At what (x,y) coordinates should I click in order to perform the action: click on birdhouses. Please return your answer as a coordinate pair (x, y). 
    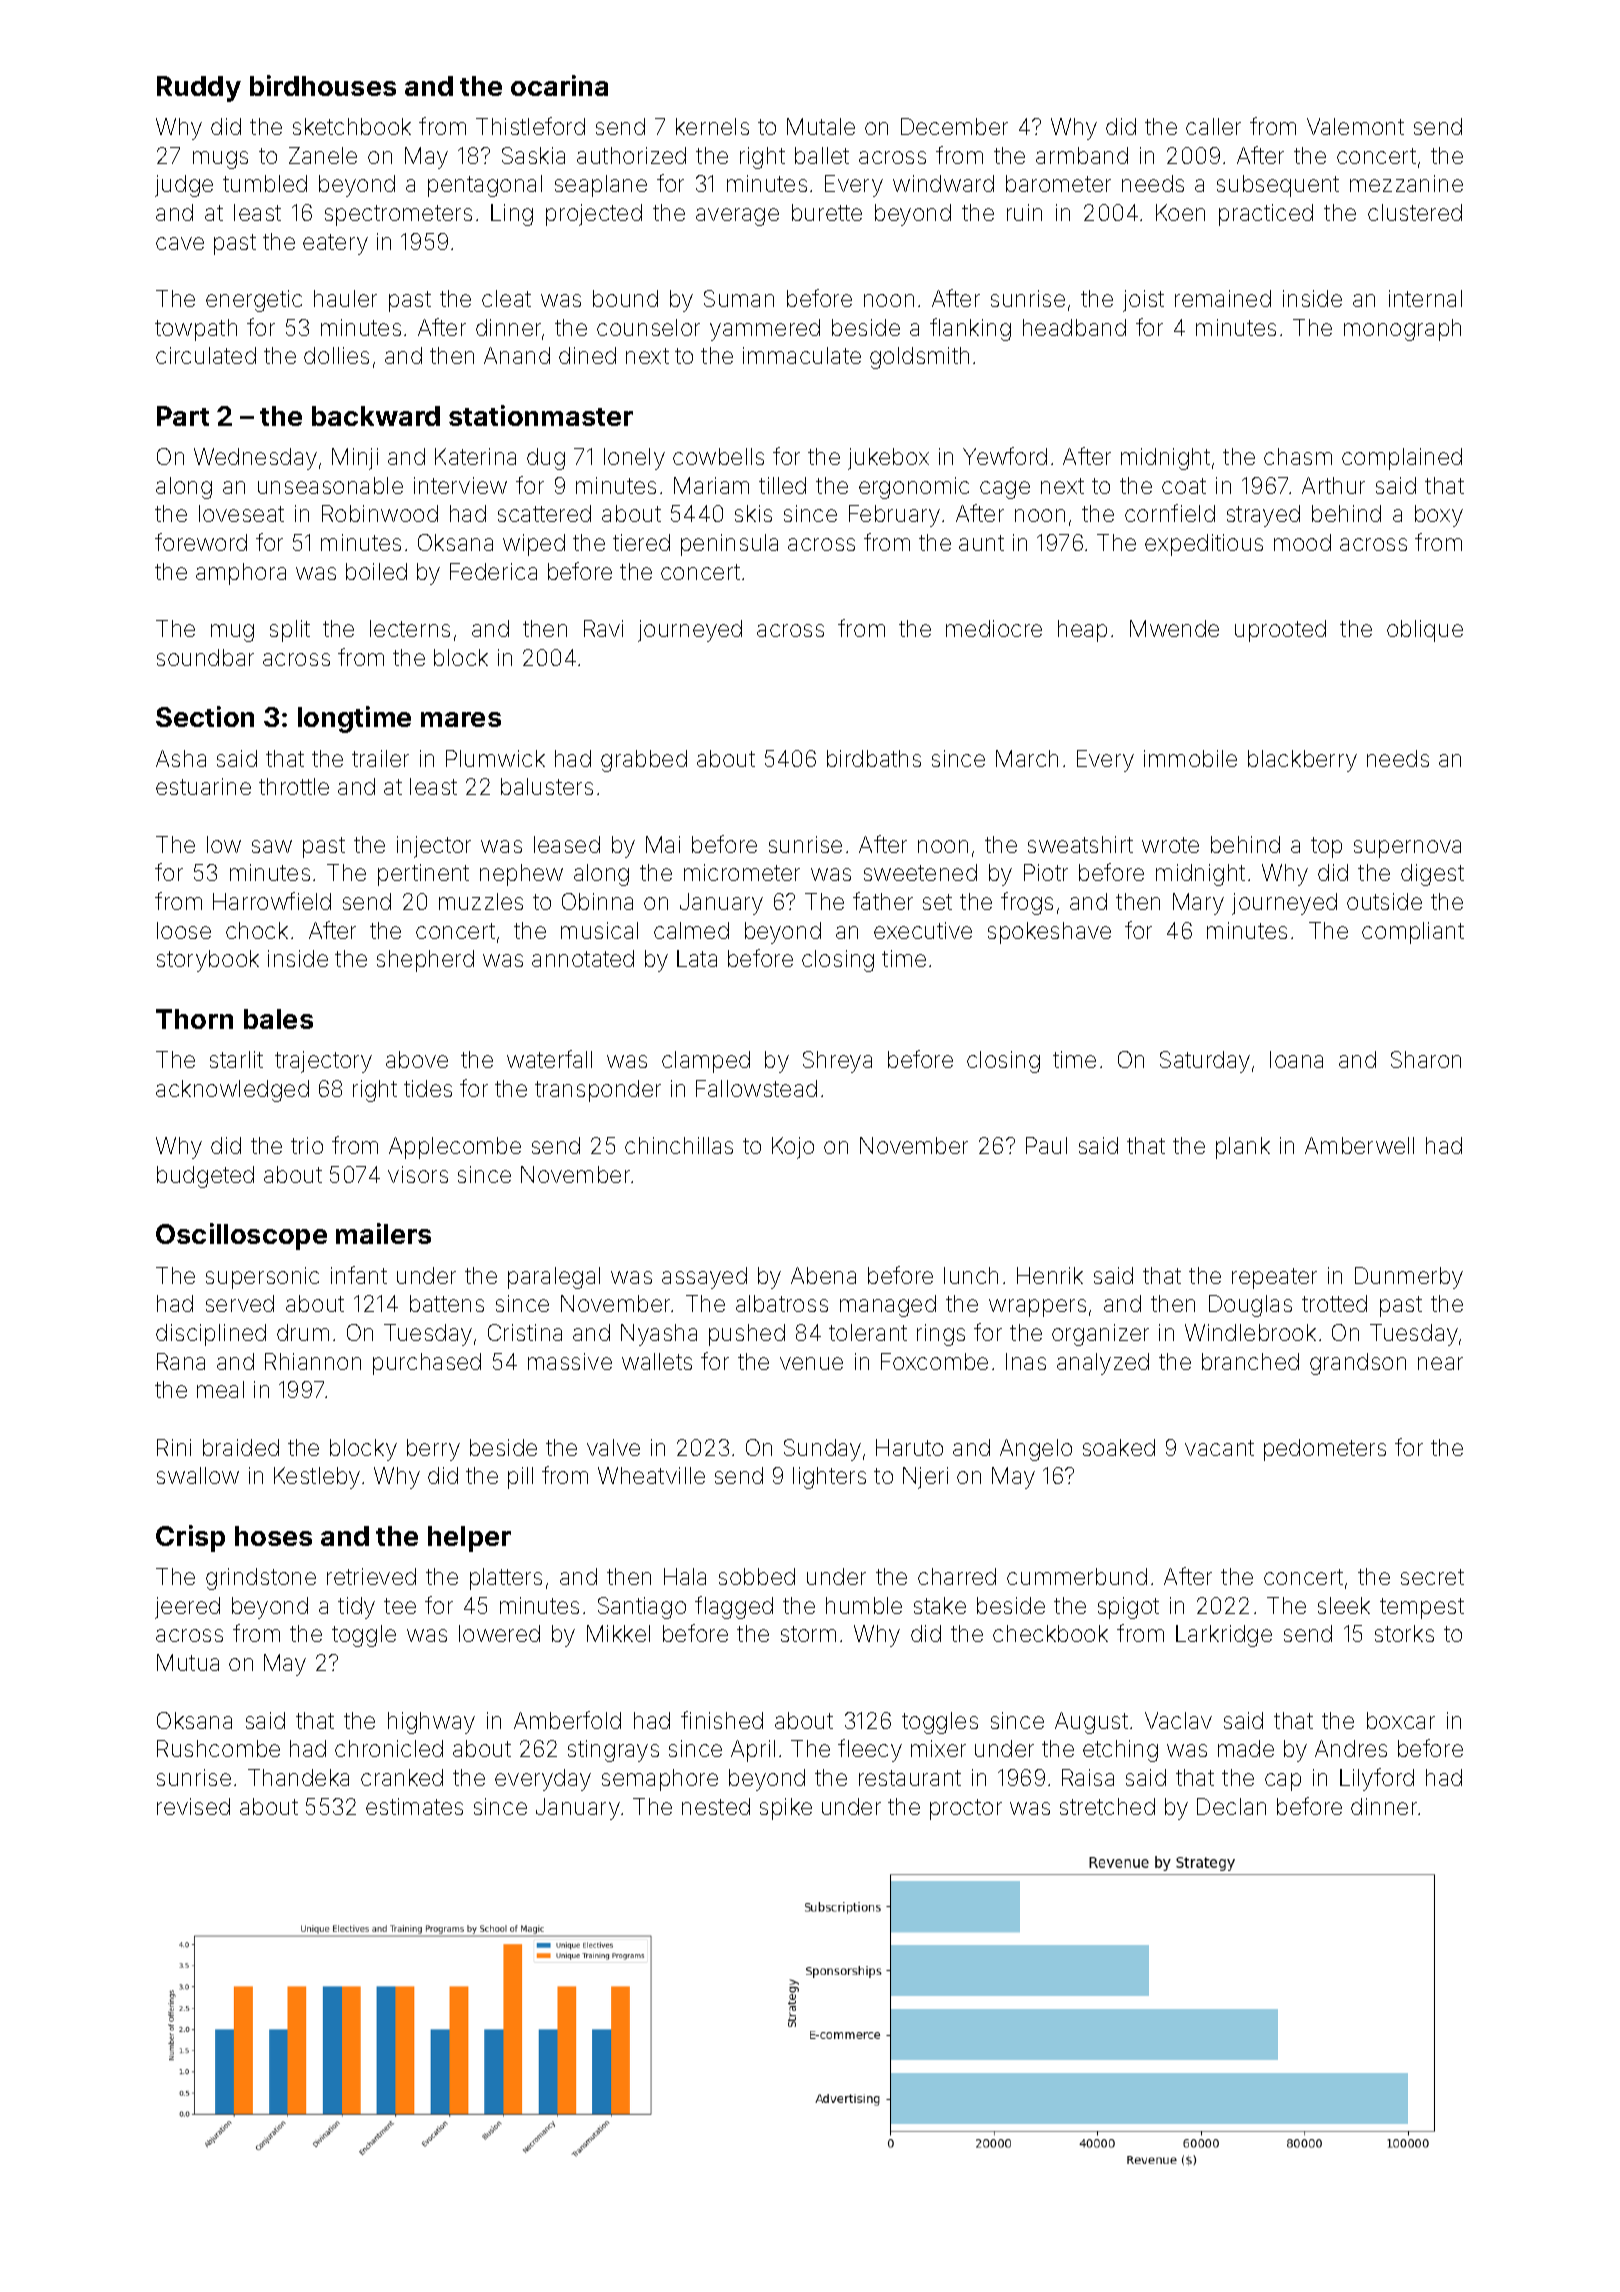
    Looking at the image, I should click on (323, 85).
